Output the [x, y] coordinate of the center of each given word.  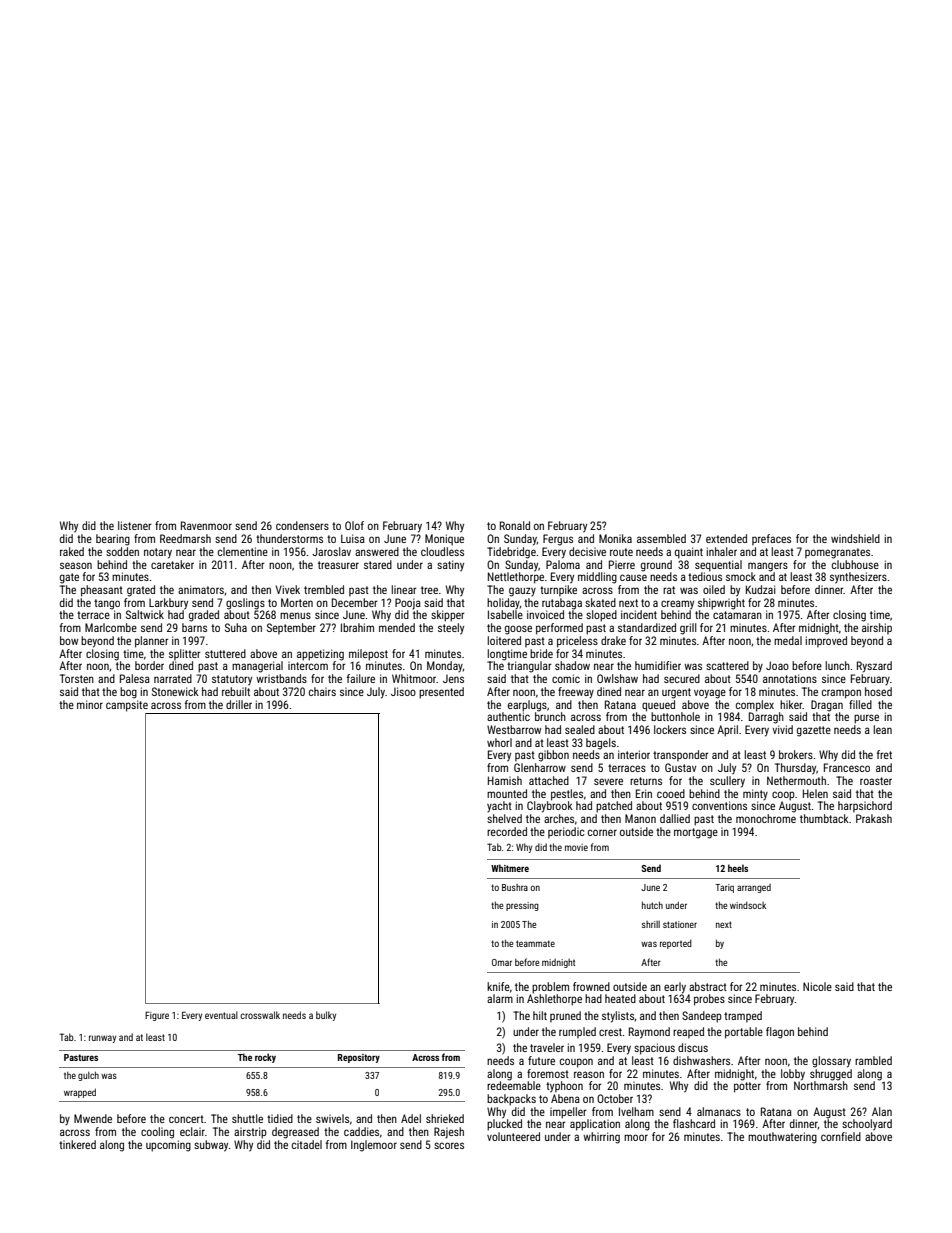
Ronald [515, 525]
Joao [777, 665]
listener [135, 525]
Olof [354, 525]
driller [239, 704]
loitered [504, 640]
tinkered [77, 1144]
